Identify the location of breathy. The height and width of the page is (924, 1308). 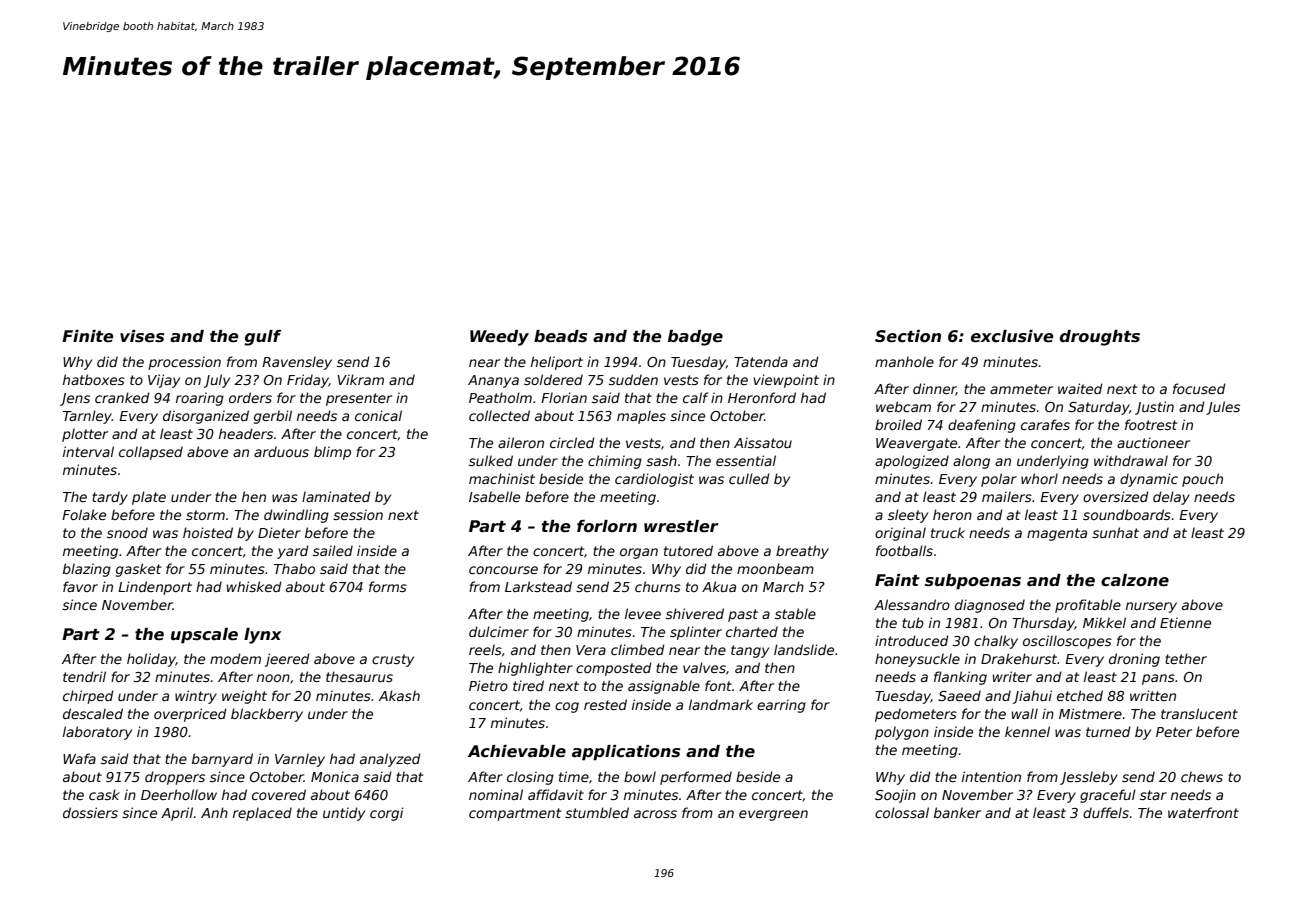
(802, 552).
